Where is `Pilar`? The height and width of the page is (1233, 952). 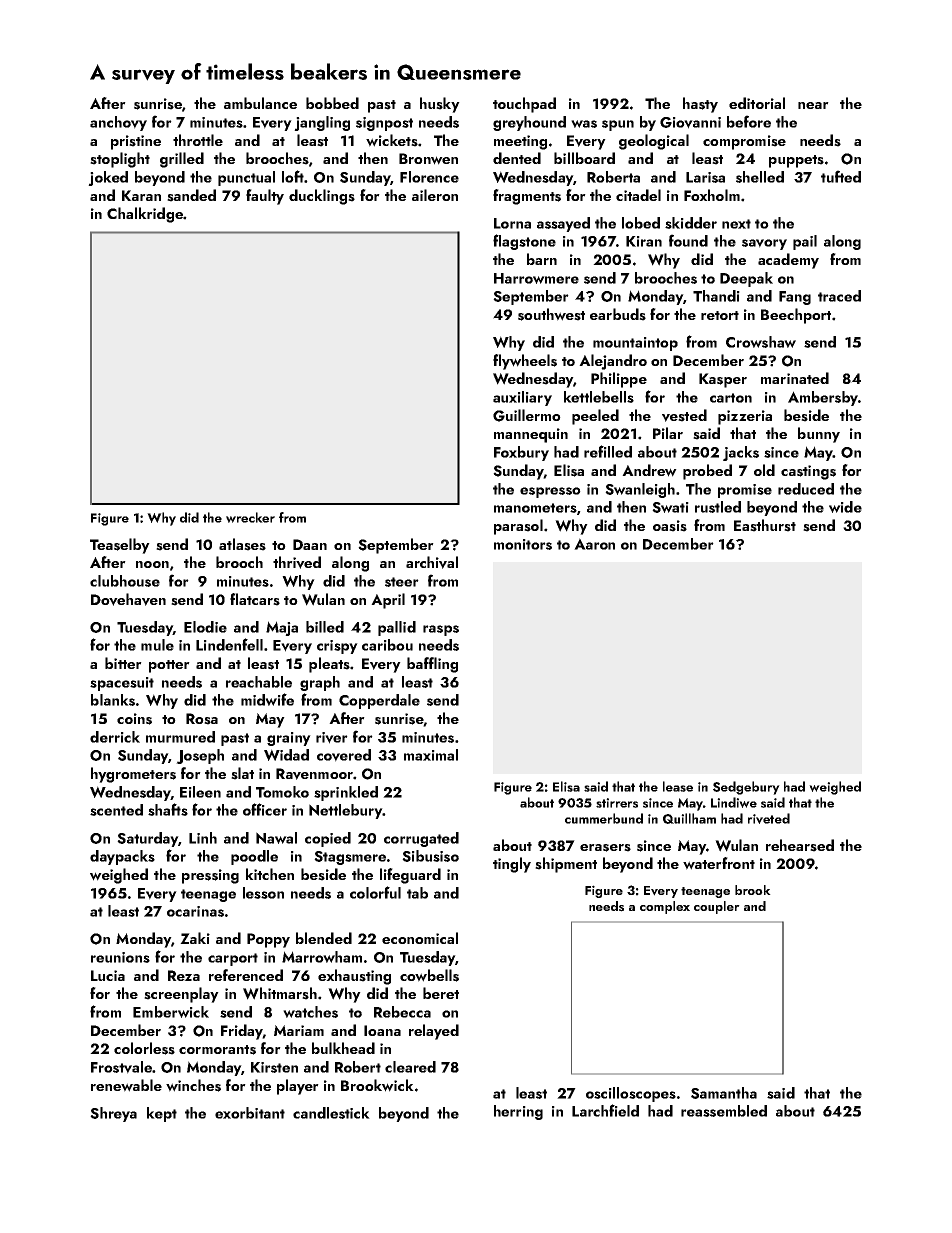 Pilar is located at coordinates (668, 433).
